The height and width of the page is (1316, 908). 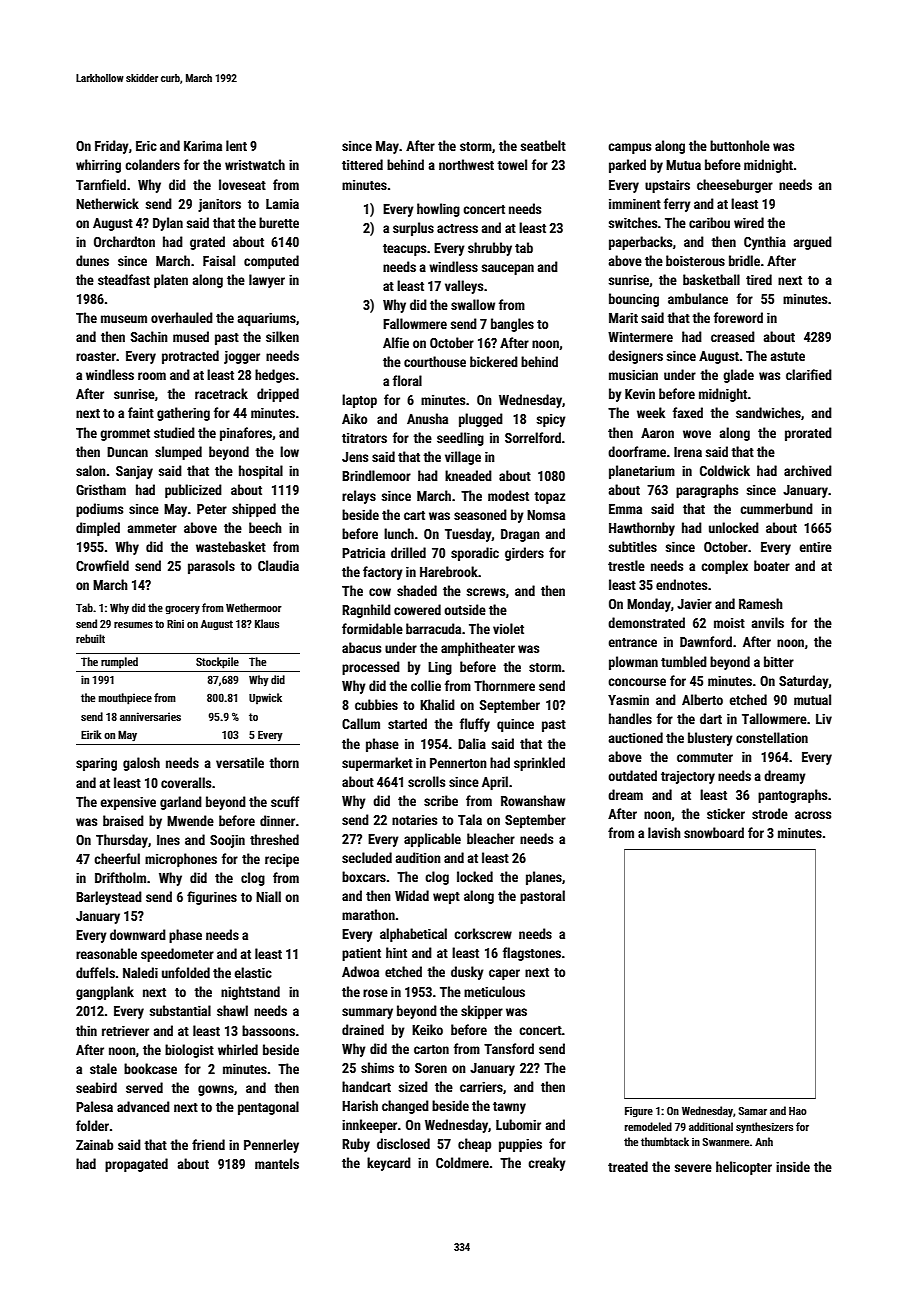 What do you see at coordinates (92, 260) in the page?
I see `dunes` at bounding box center [92, 260].
